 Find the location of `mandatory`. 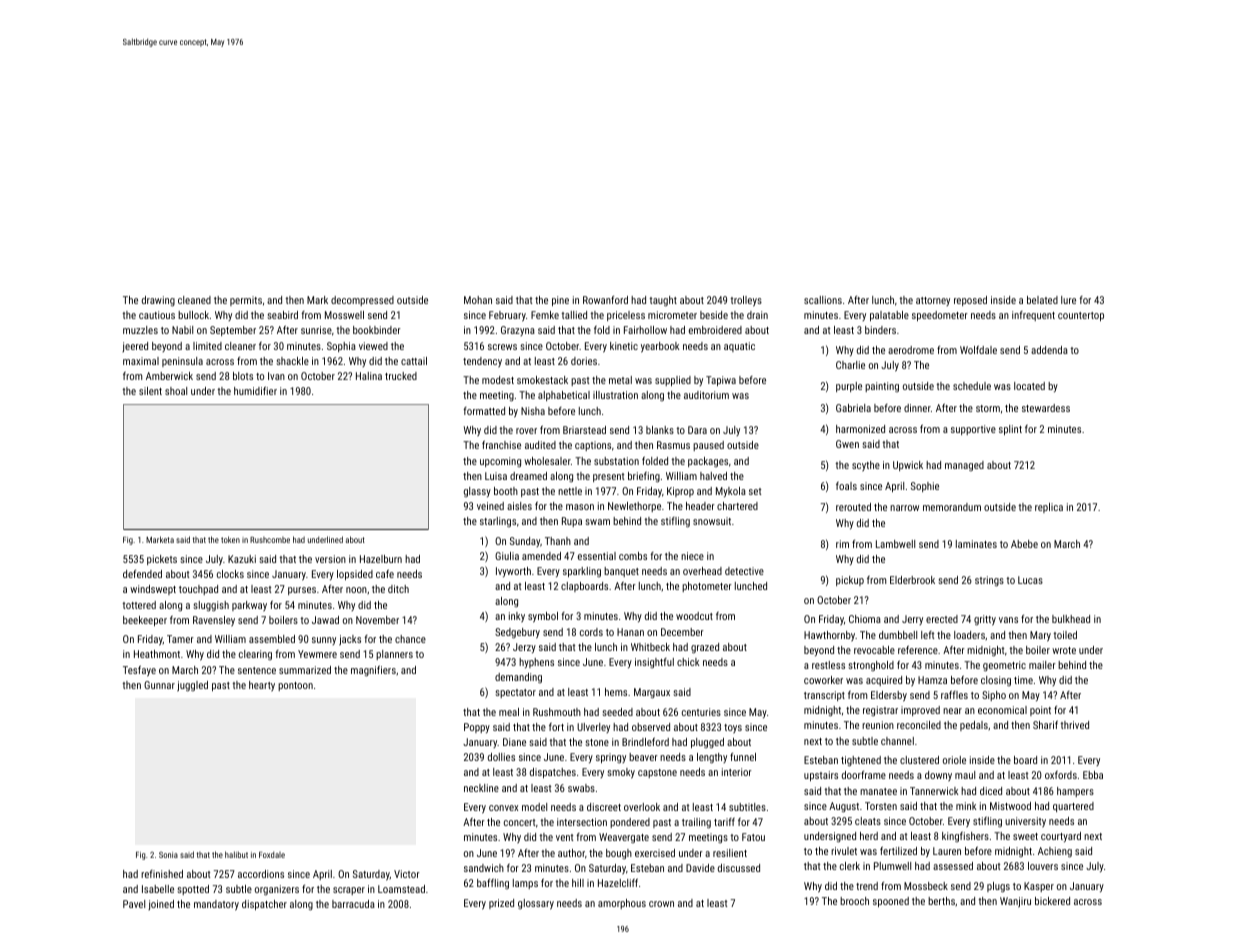

mandatory is located at coordinates (216, 905).
